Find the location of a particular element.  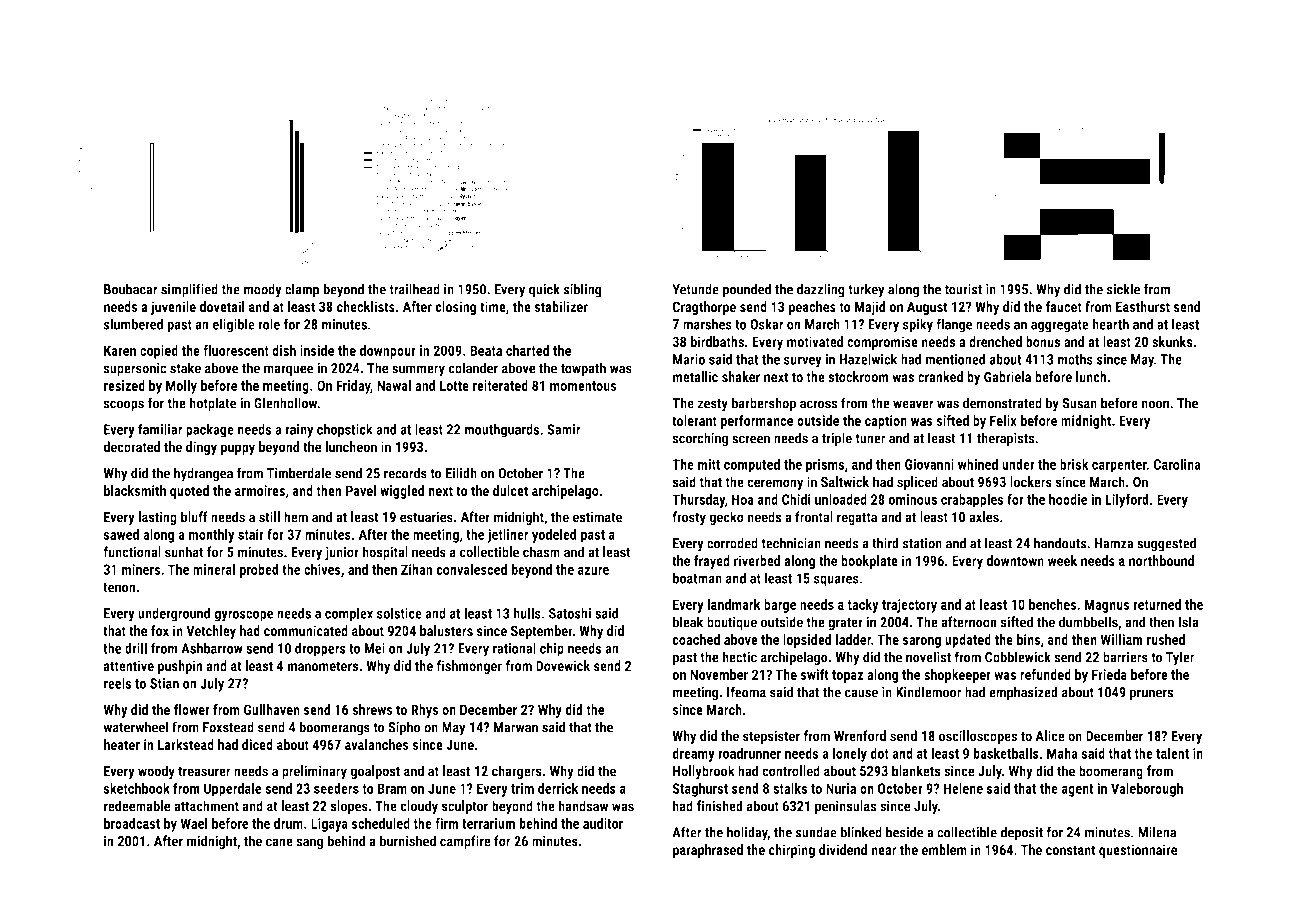

chives is located at coordinates (322, 569).
